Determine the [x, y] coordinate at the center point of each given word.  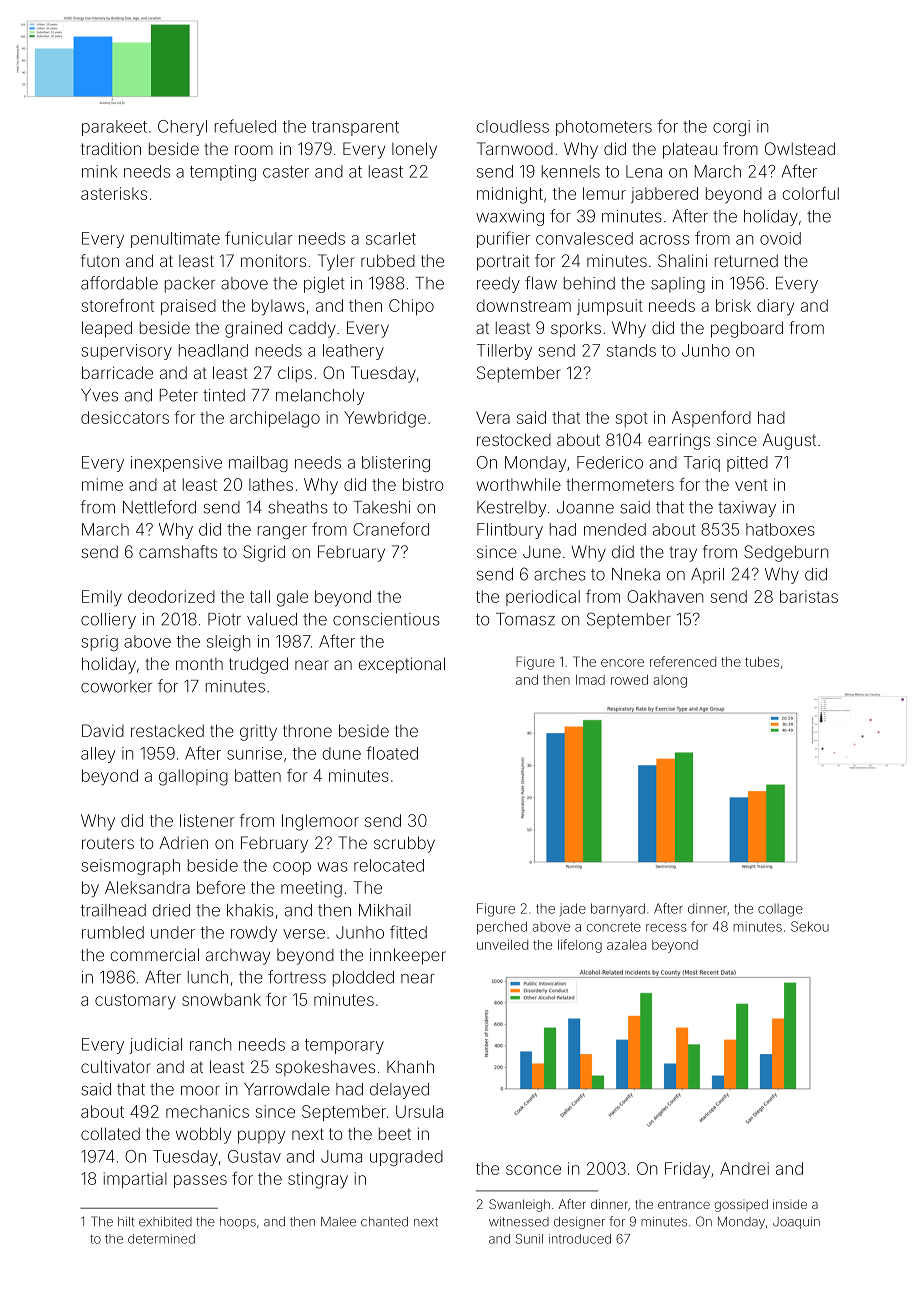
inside [790, 1204]
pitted [747, 464]
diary [775, 307]
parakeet [114, 128]
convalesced [584, 238]
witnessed [519, 1222]
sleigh [228, 643]
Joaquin [796, 1223]
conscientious [386, 619]
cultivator [116, 1066]
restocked [514, 439]
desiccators [125, 417]
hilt [126, 1222]
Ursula [419, 1111]
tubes [762, 662]
